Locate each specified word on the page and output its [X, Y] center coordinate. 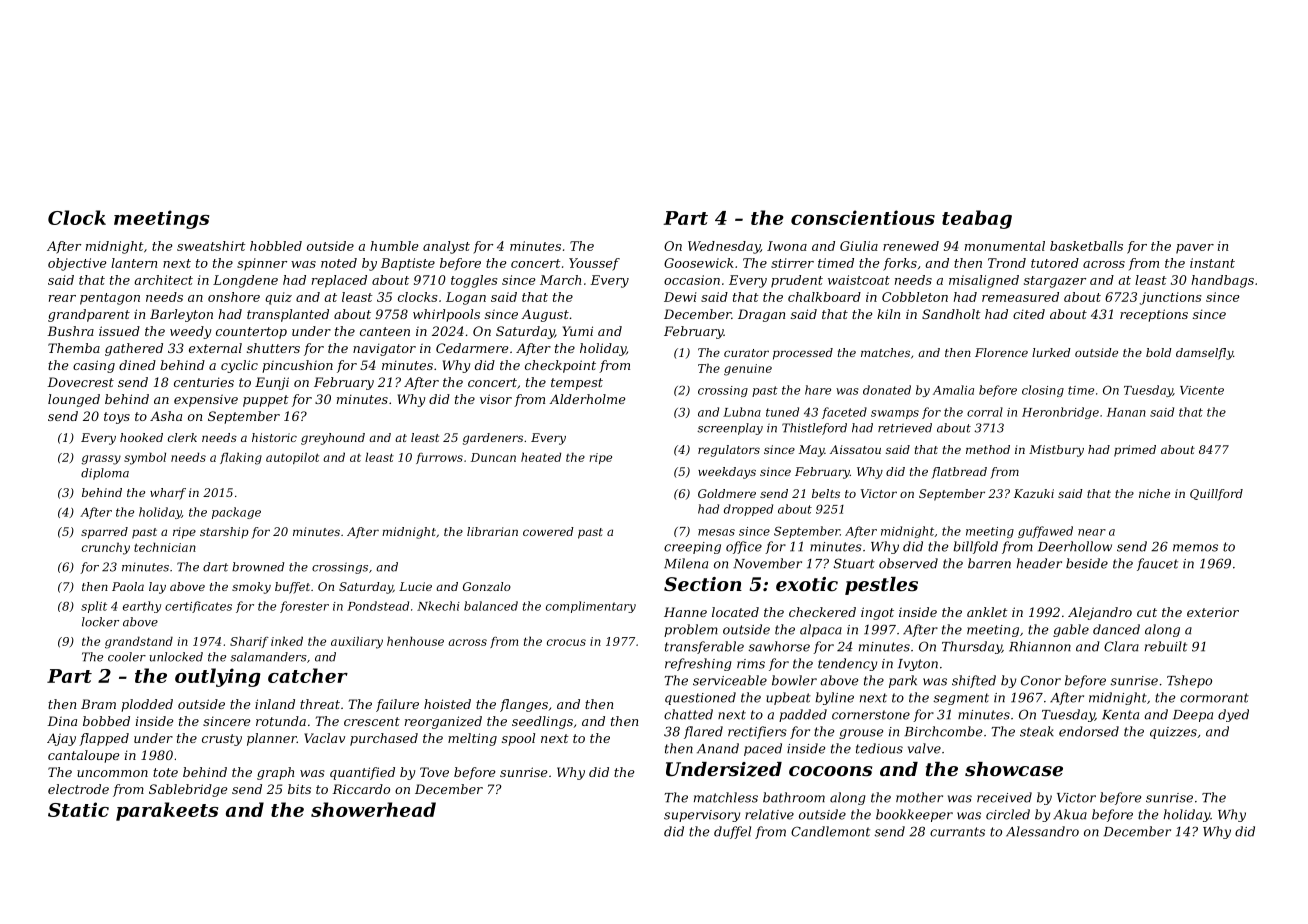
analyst [446, 247]
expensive [206, 400]
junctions [1171, 298]
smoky [251, 588]
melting [472, 739]
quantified [362, 773]
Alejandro [1100, 613]
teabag [977, 219]
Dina [62, 721]
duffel [732, 832]
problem [691, 630]
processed [803, 354]
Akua [1070, 814]
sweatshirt [211, 246]
